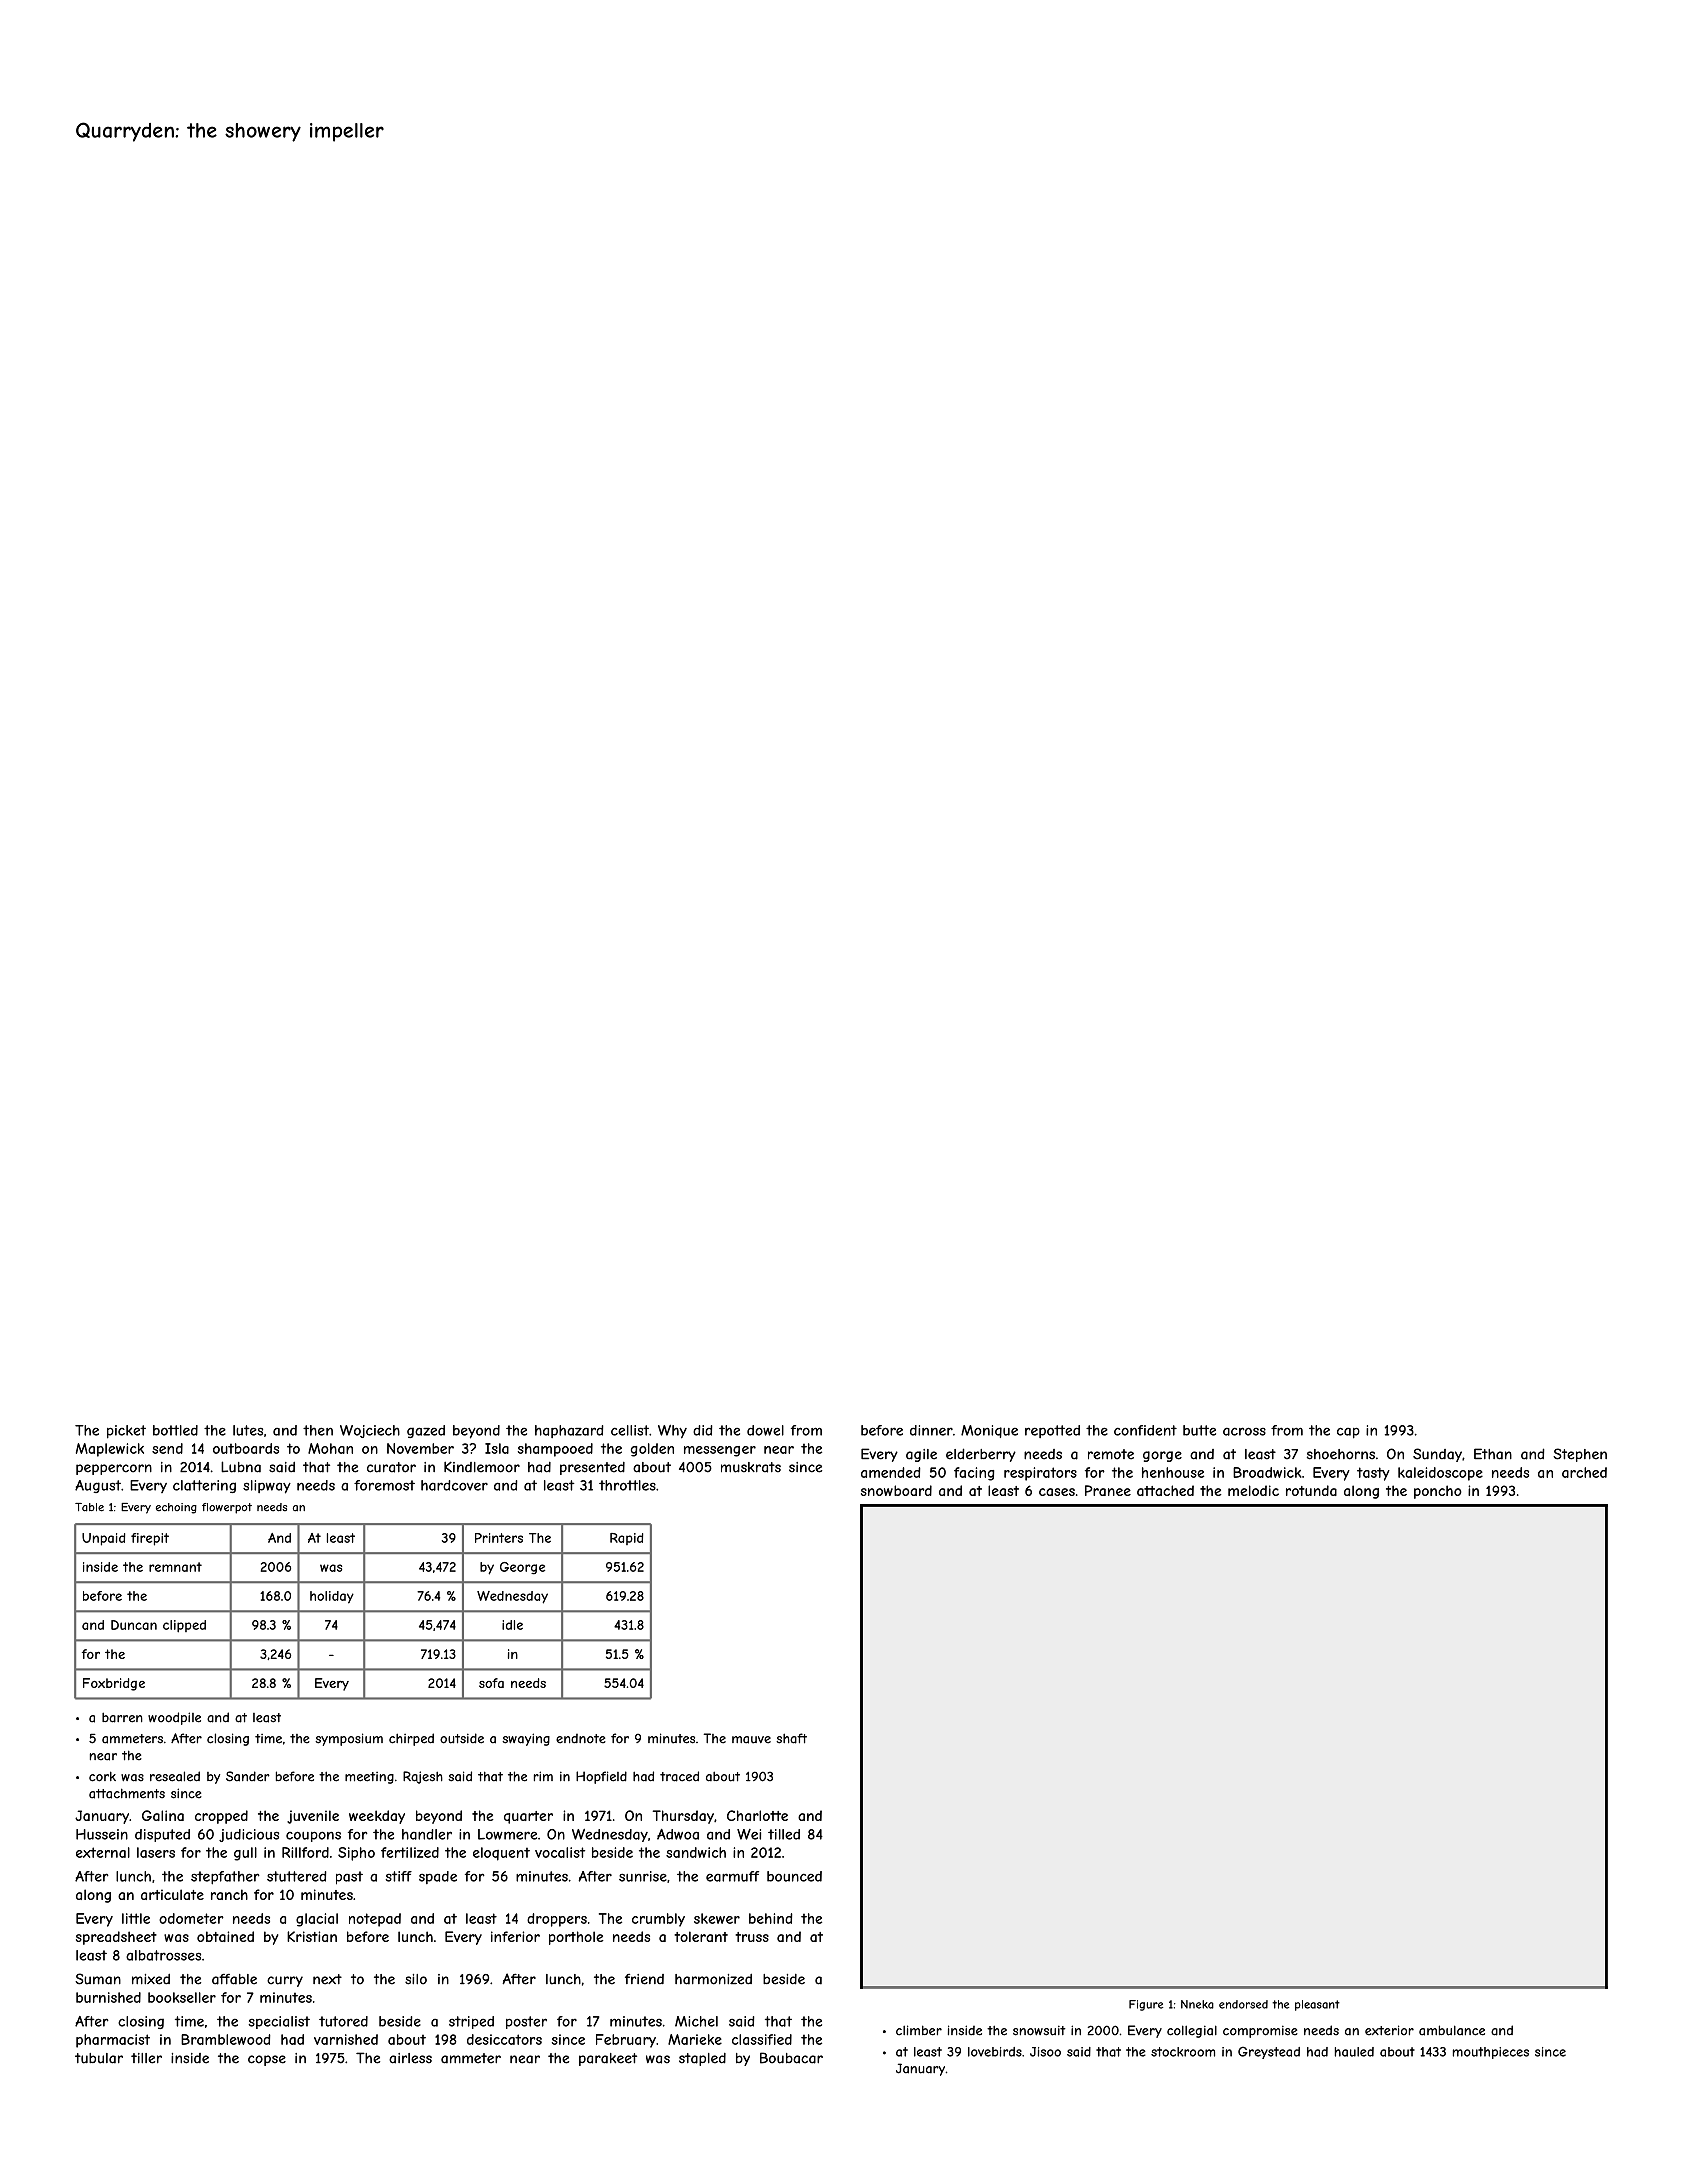 The width and height of the screenshot is (1683, 2178). What do you see at coordinates (771, 1918) in the screenshot?
I see `behind` at bounding box center [771, 1918].
